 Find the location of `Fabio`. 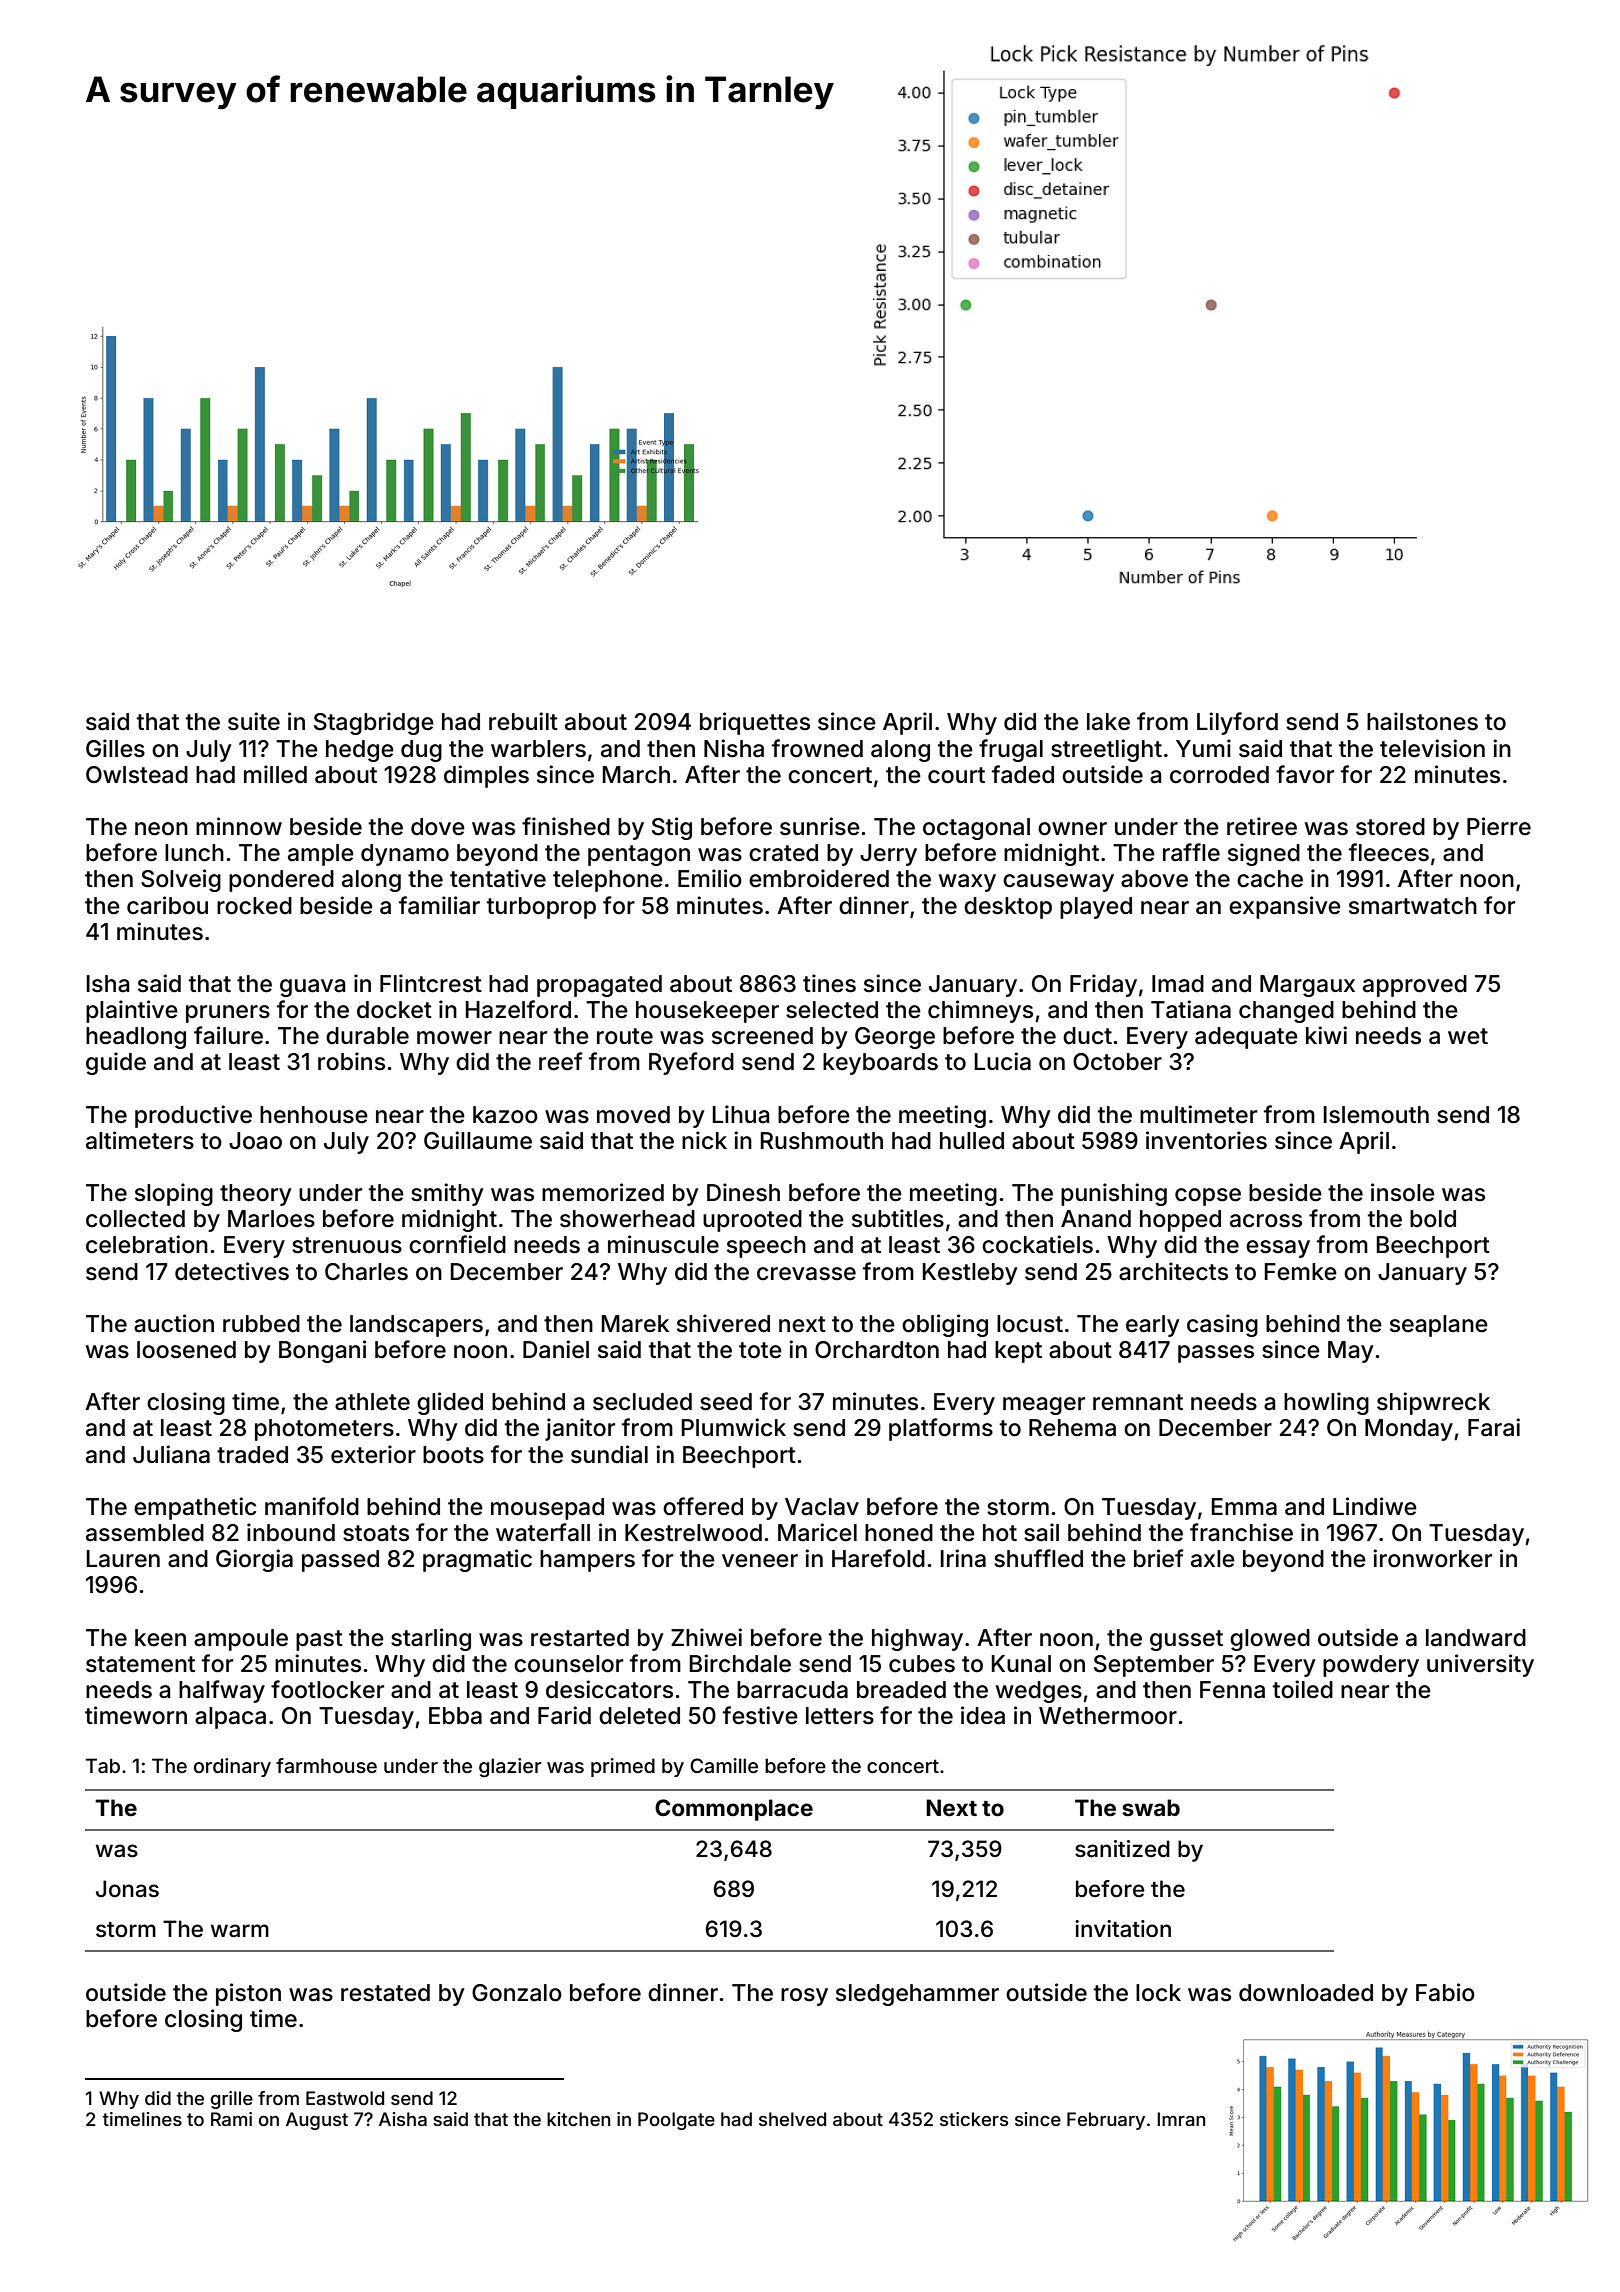

Fabio is located at coordinates (1445, 1992).
